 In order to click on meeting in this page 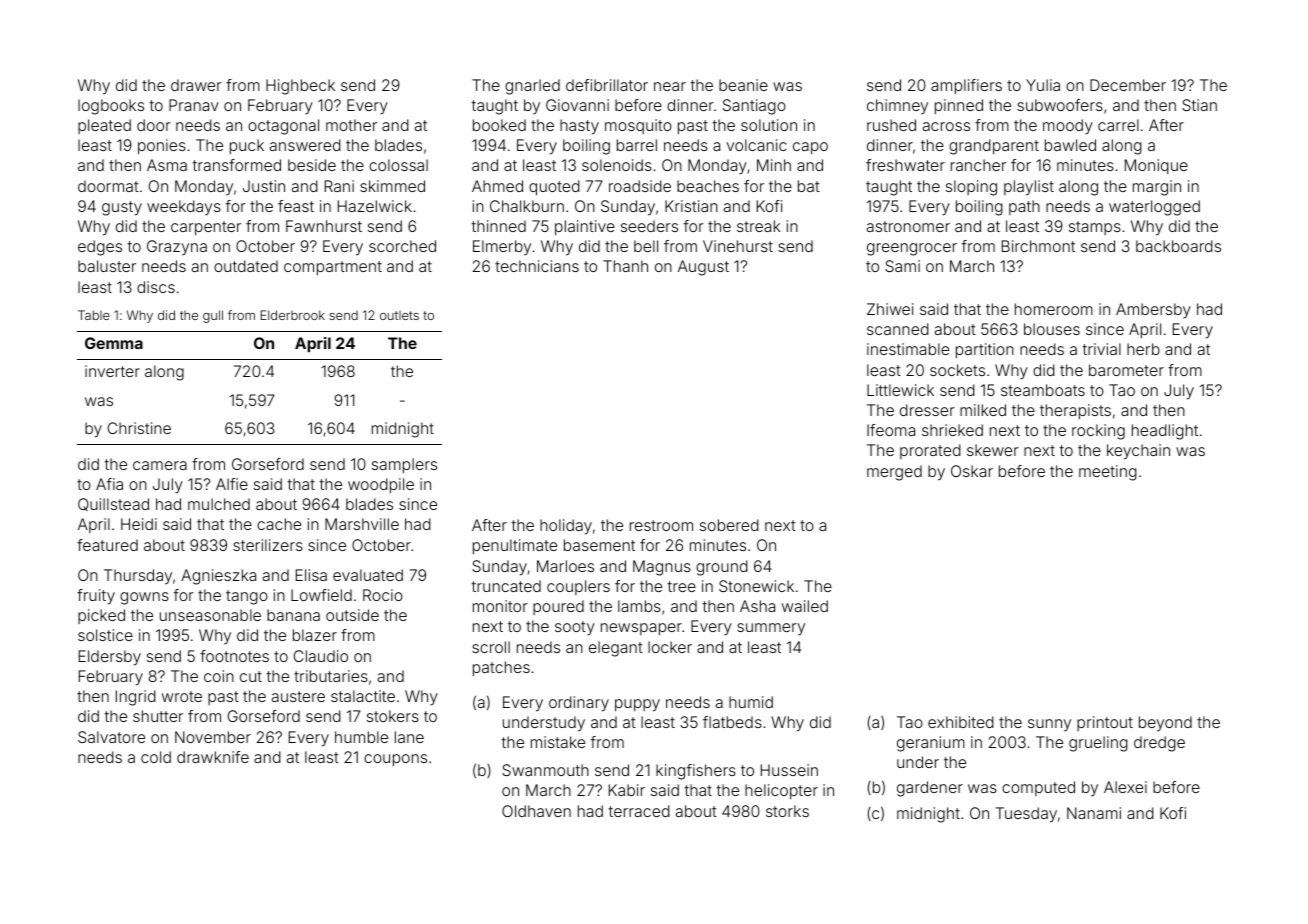, I will do `click(1108, 473)`.
